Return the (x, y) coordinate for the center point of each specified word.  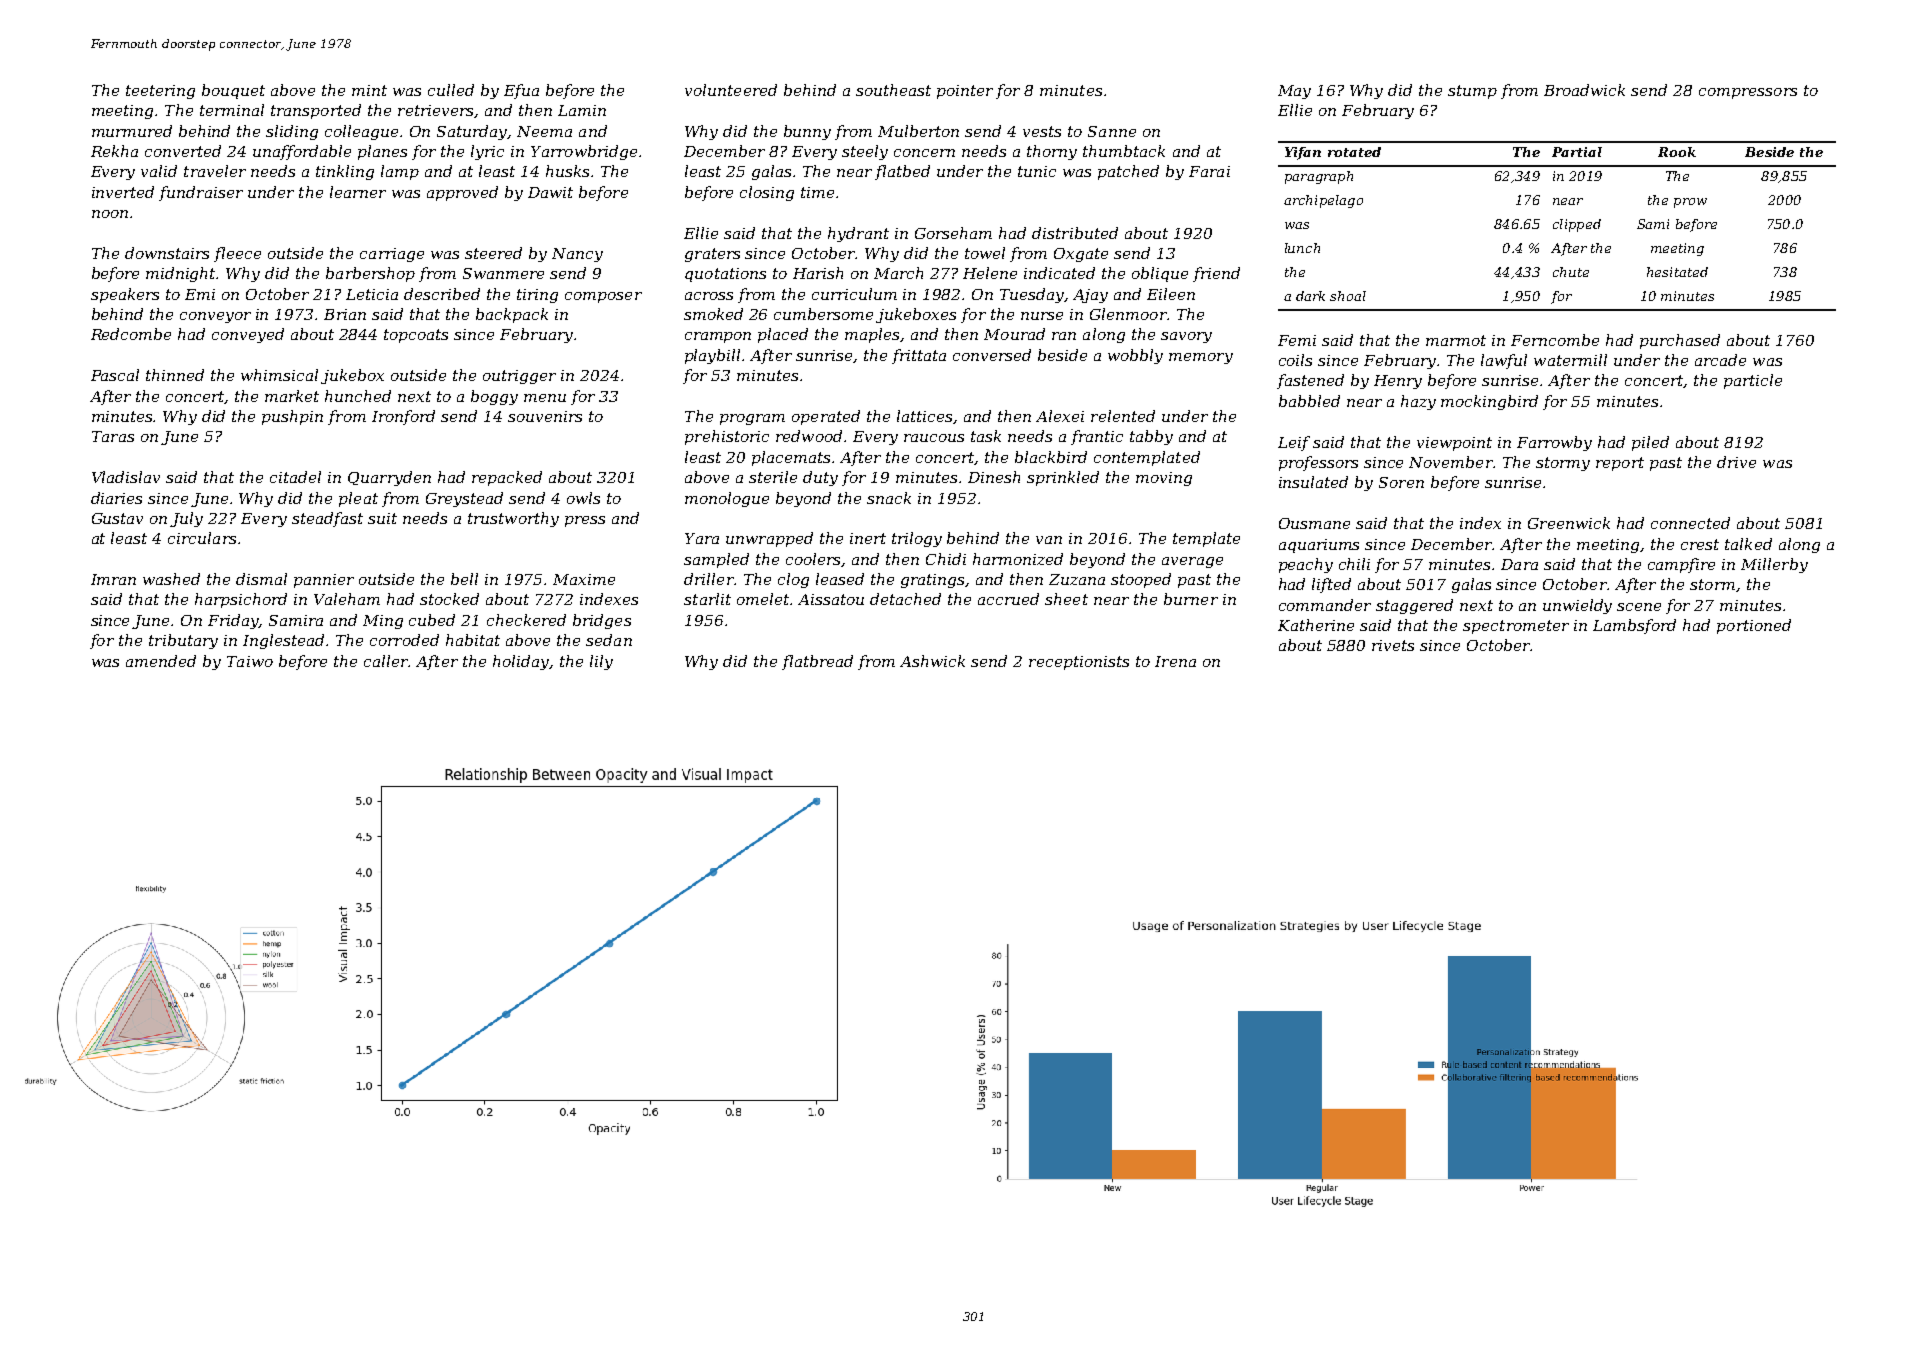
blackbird (1051, 457)
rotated (1354, 152)
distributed (1075, 233)
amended (161, 661)
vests (1042, 131)
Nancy (577, 255)
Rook (1677, 152)
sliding (292, 132)
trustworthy (513, 519)
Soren (1401, 482)
